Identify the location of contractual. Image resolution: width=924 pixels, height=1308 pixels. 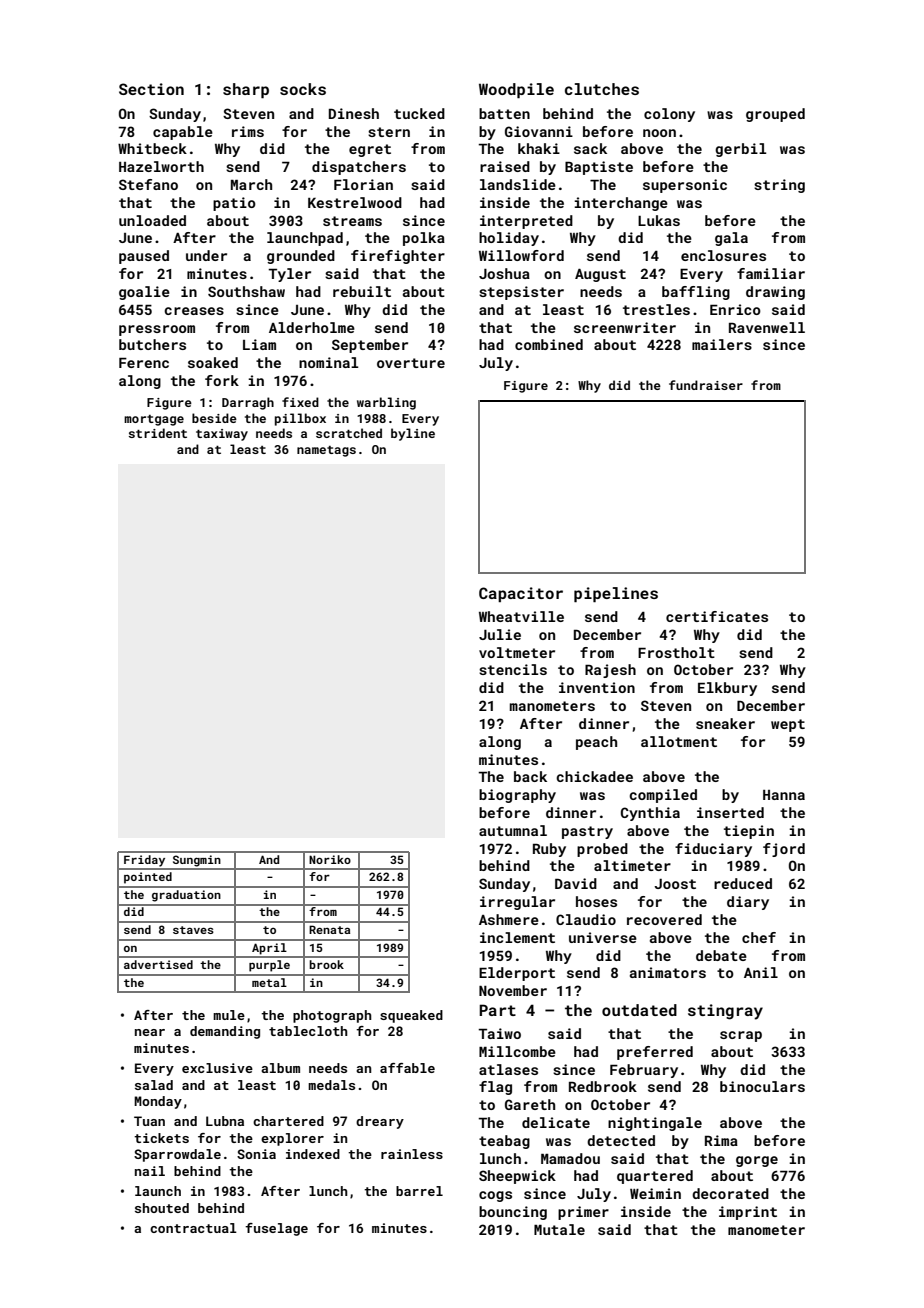
(193, 1228).
